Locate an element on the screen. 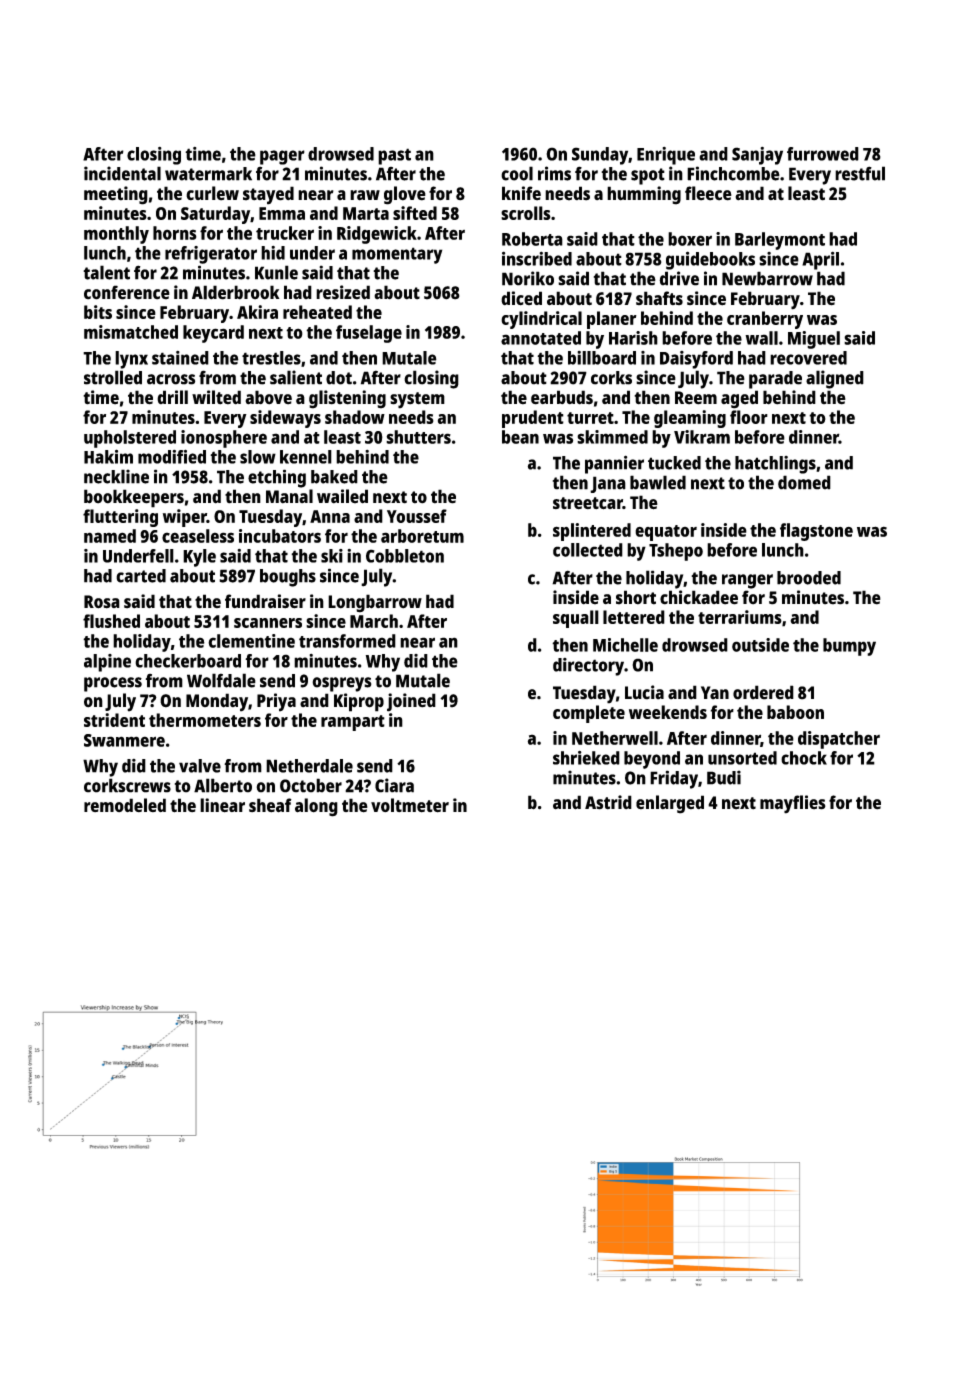  incidental is located at coordinates (122, 173).
